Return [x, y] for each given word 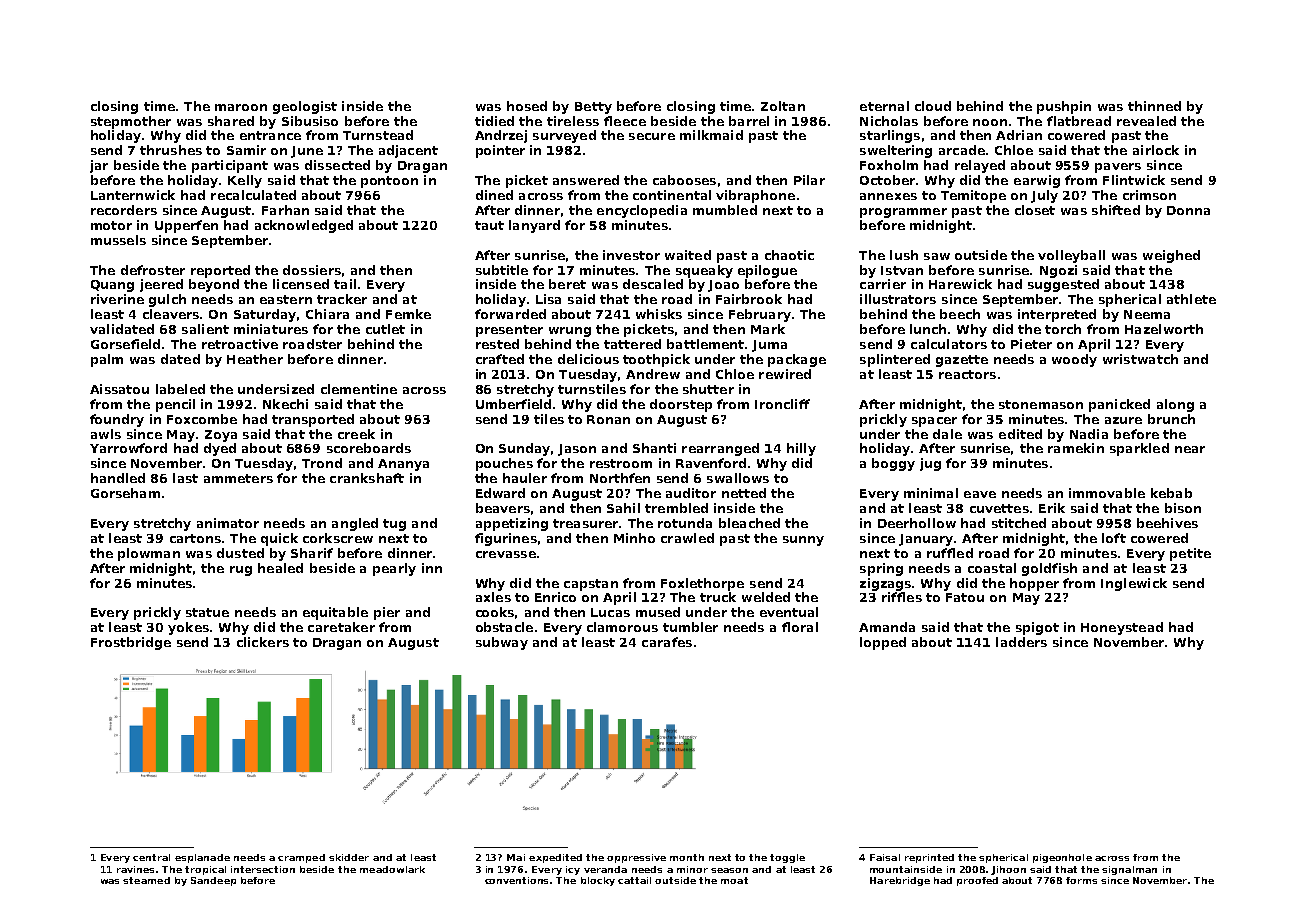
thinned [1154, 106]
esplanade [202, 858]
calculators [949, 344]
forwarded [510, 314]
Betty [593, 108]
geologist [305, 107]
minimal [931, 493]
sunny [803, 541]
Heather [255, 359]
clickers [263, 642]
